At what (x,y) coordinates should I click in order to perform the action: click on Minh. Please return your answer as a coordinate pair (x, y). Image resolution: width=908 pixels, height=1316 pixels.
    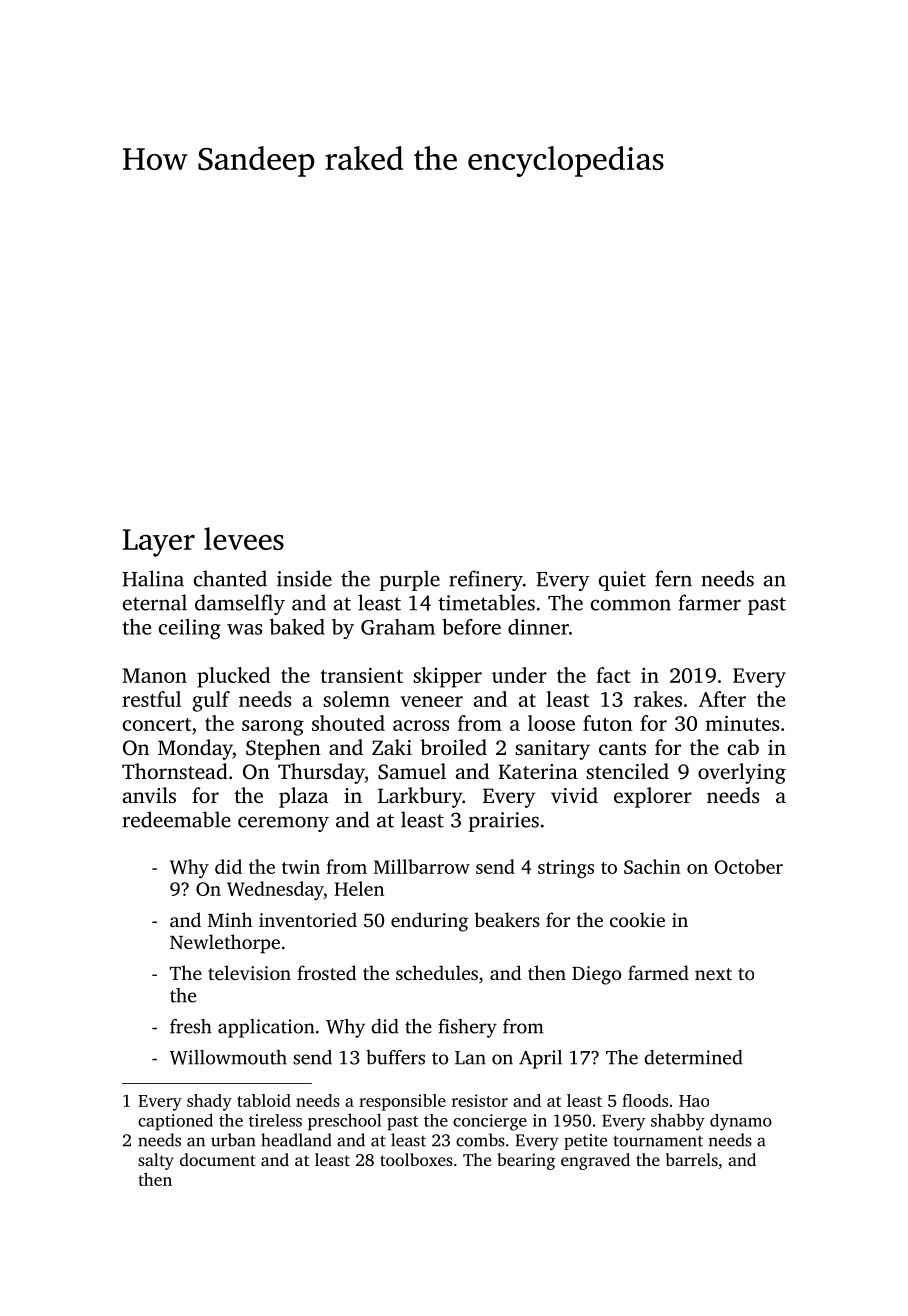
    Looking at the image, I should click on (230, 919).
